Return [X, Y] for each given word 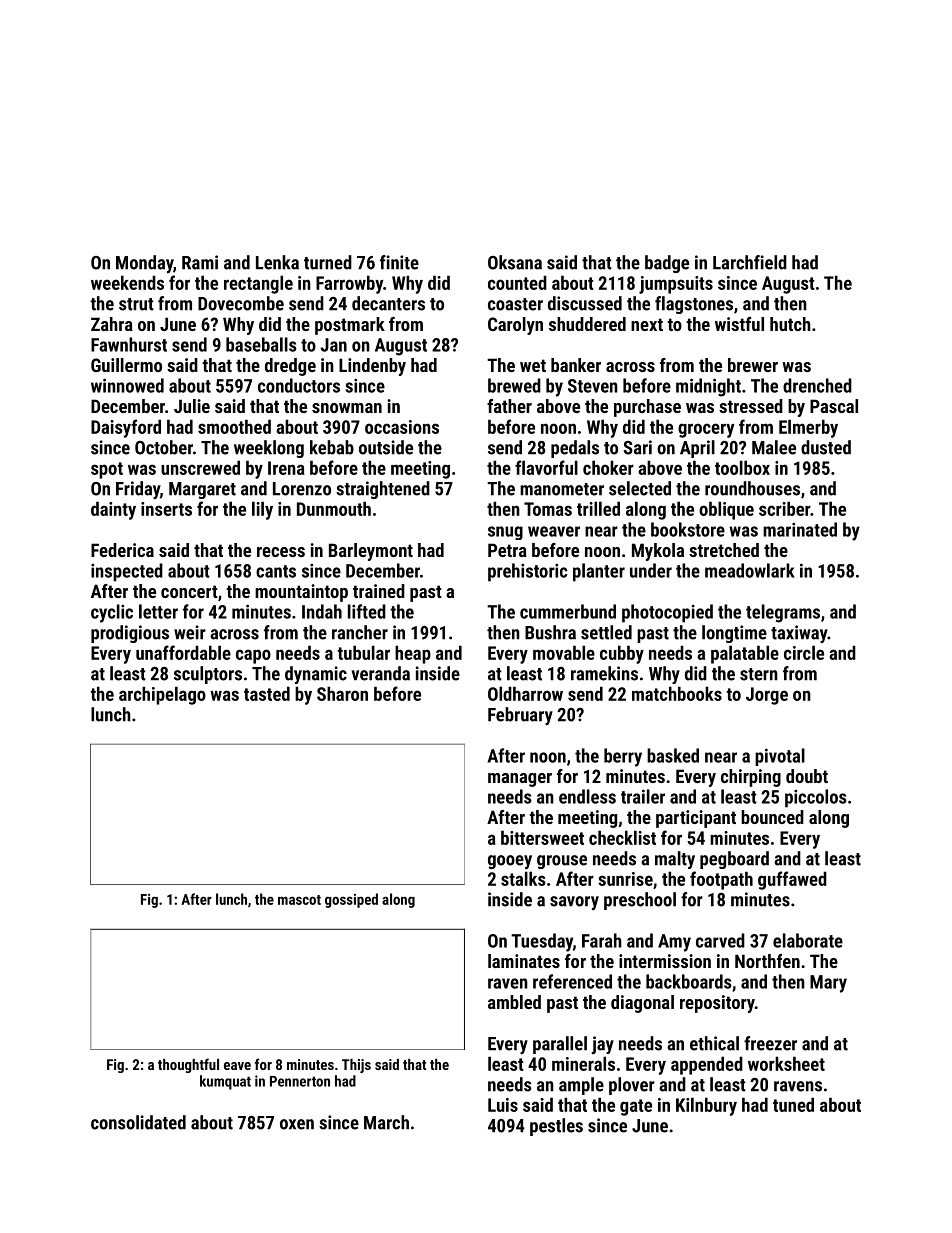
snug [505, 533]
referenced [572, 981]
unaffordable [183, 652]
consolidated [138, 1122]
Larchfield [750, 262]
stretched [724, 550]
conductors [299, 385]
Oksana [515, 262]
